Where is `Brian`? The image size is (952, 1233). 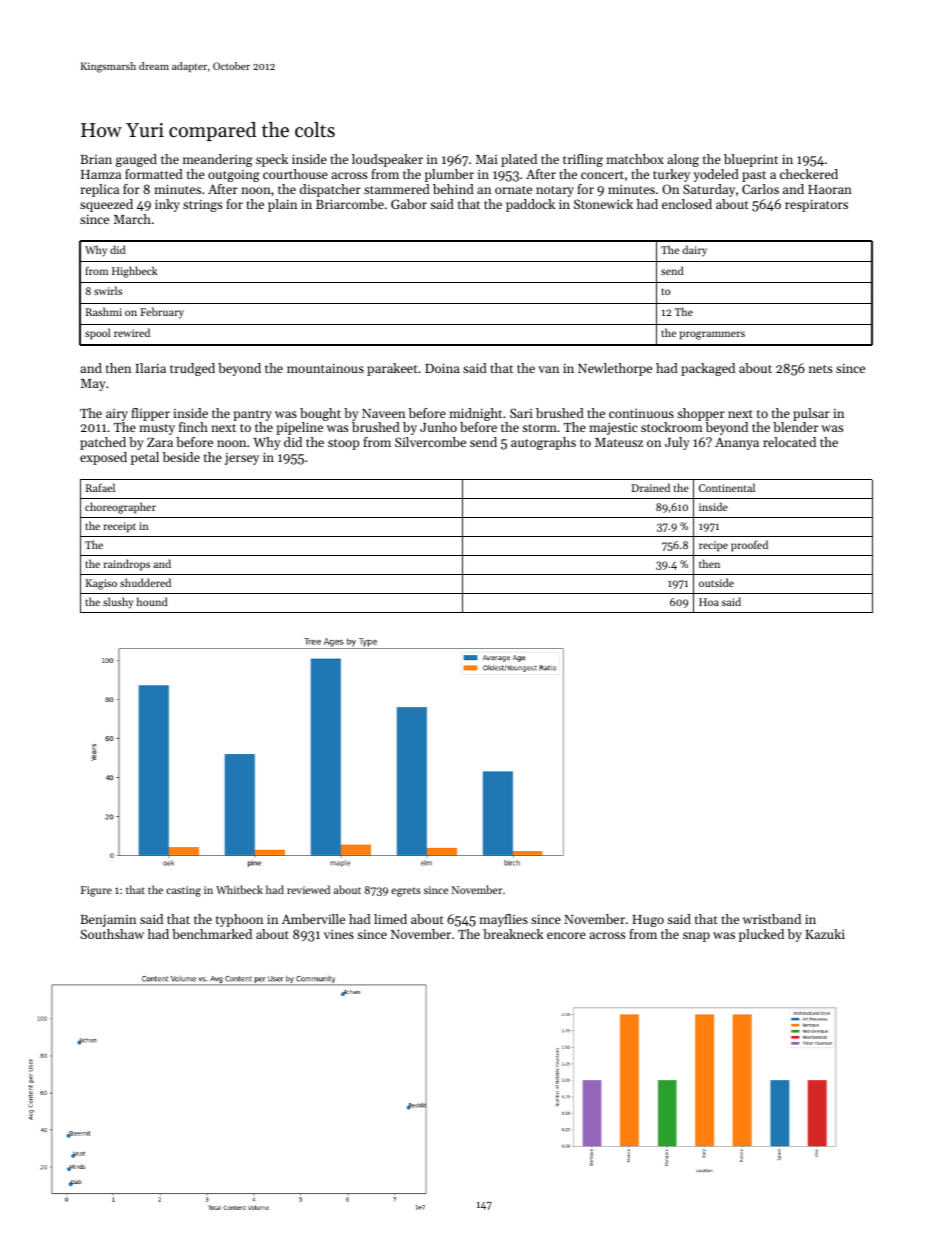 Brian is located at coordinates (96, 159).
